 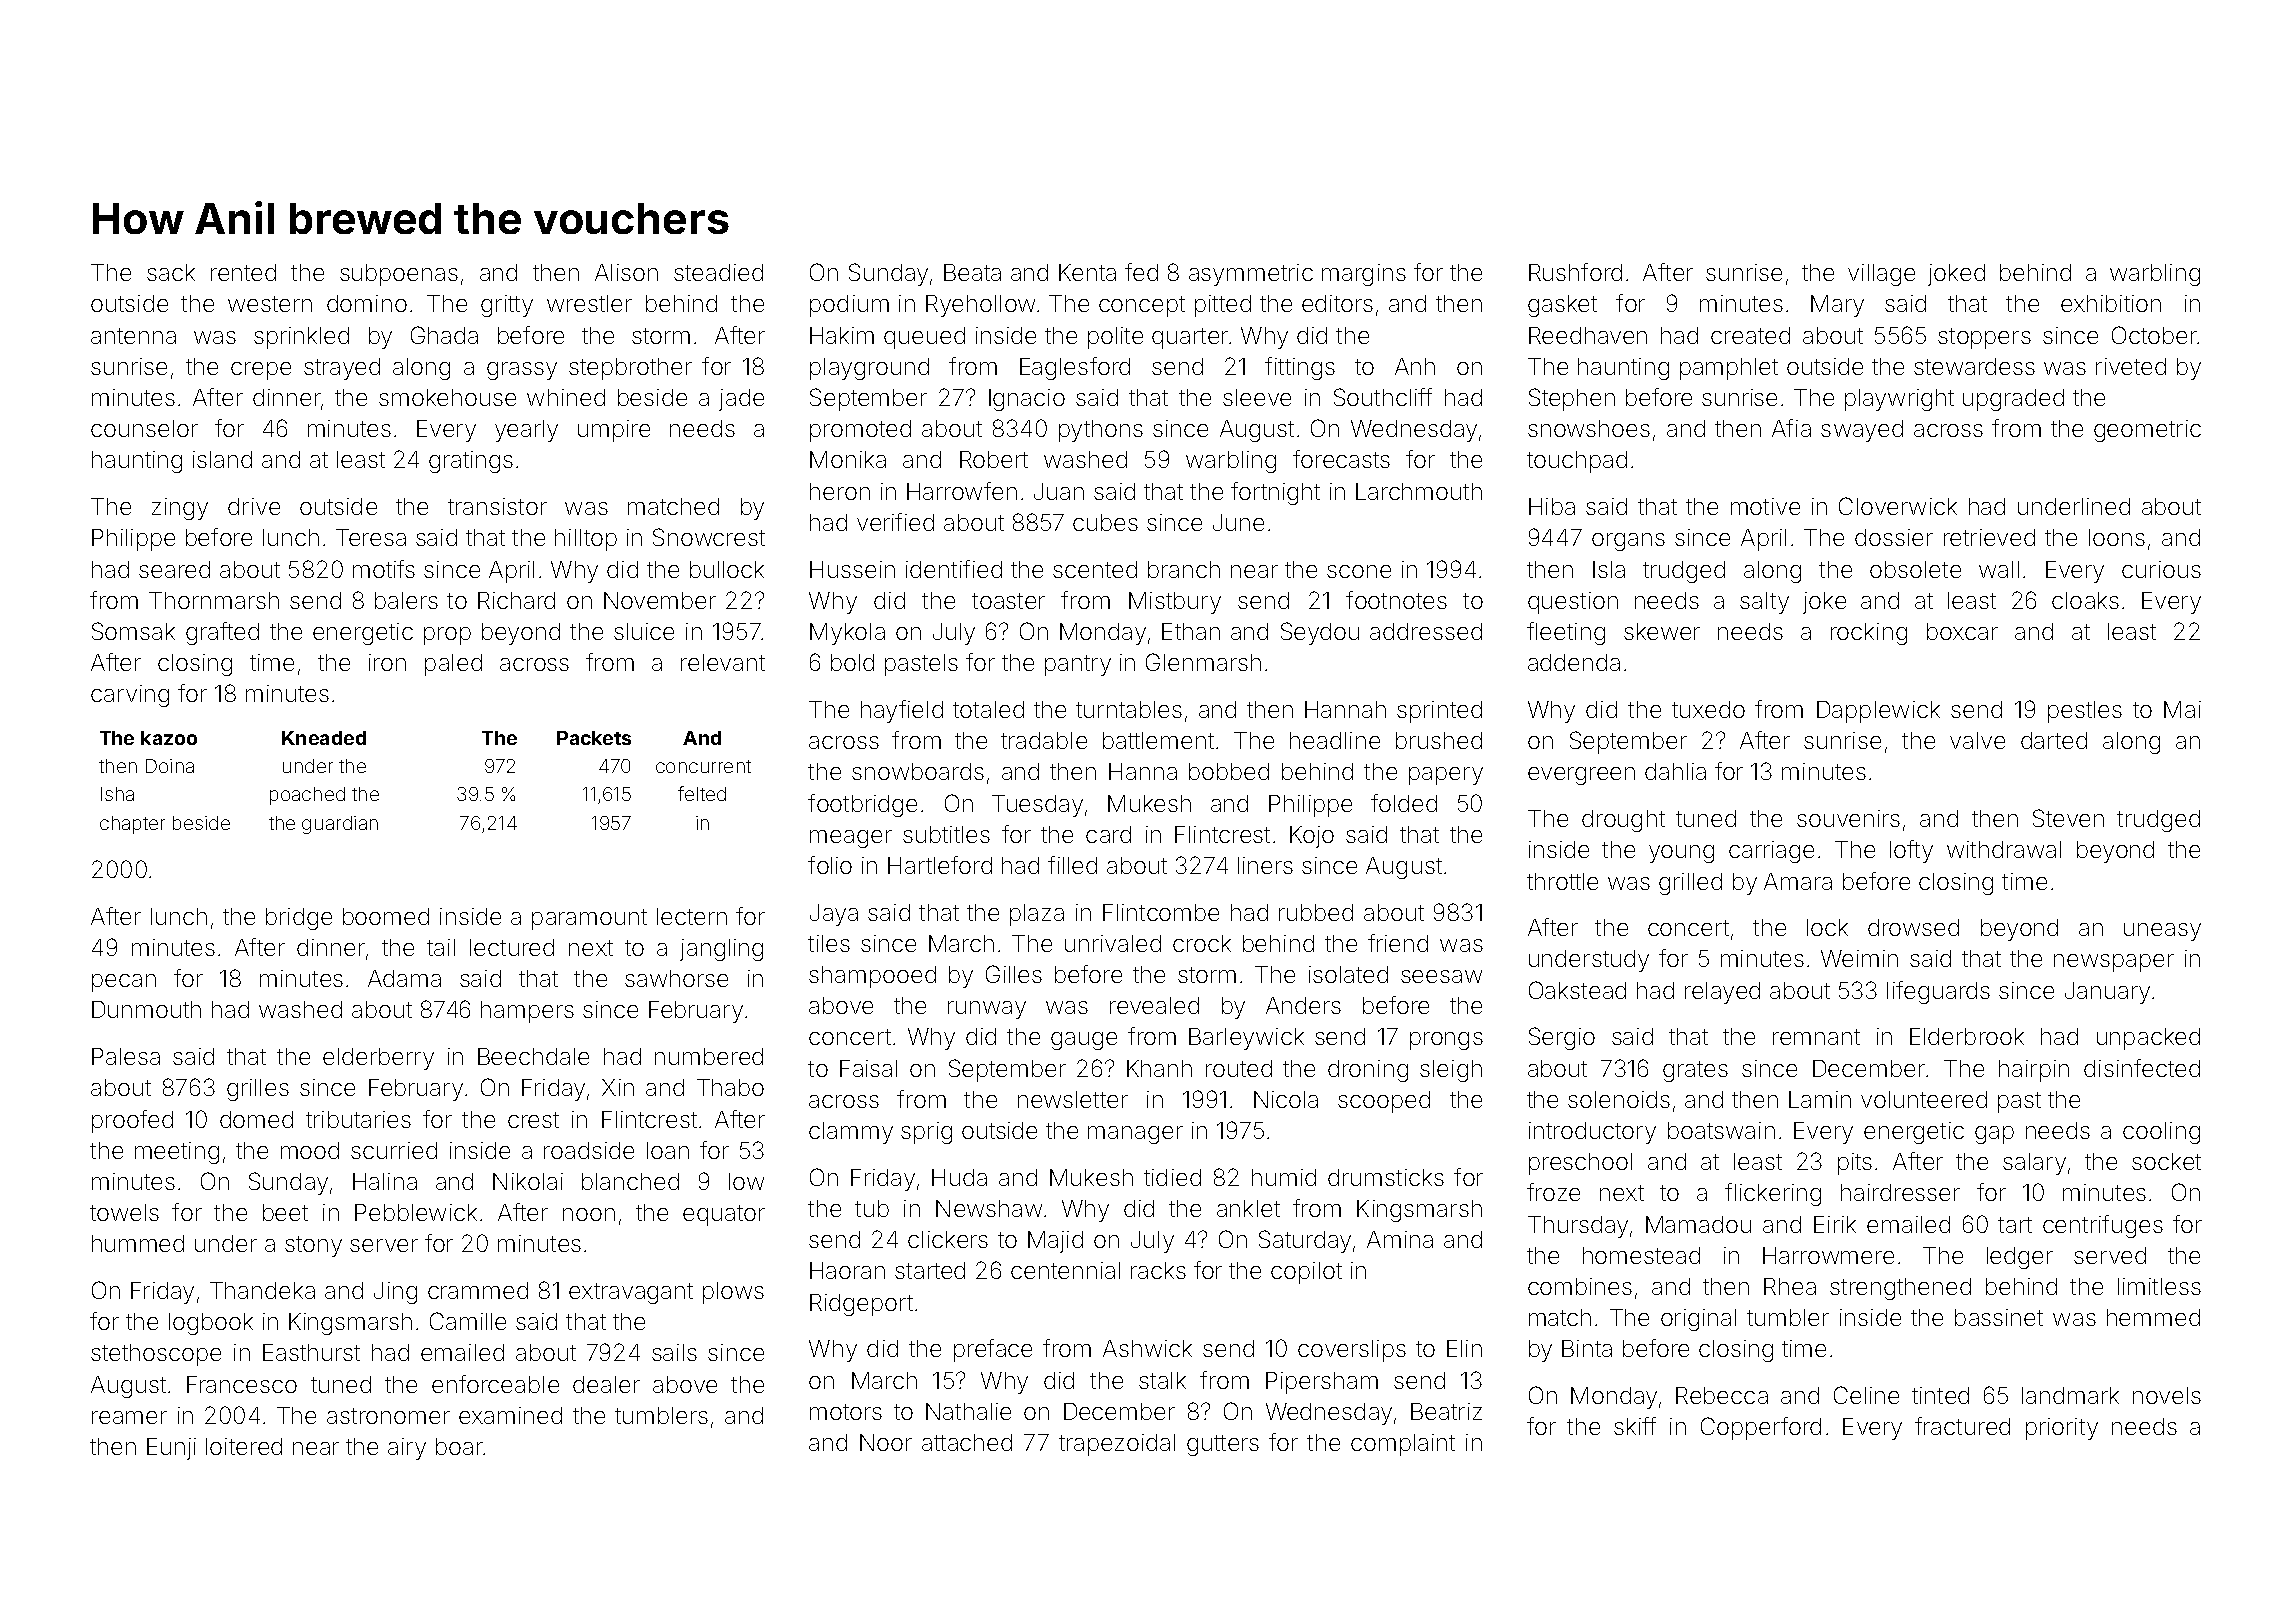 What do you see at coordinates (1337, 303) in the screenshot?
I see `editors` at bounding box center [1337, 303].
